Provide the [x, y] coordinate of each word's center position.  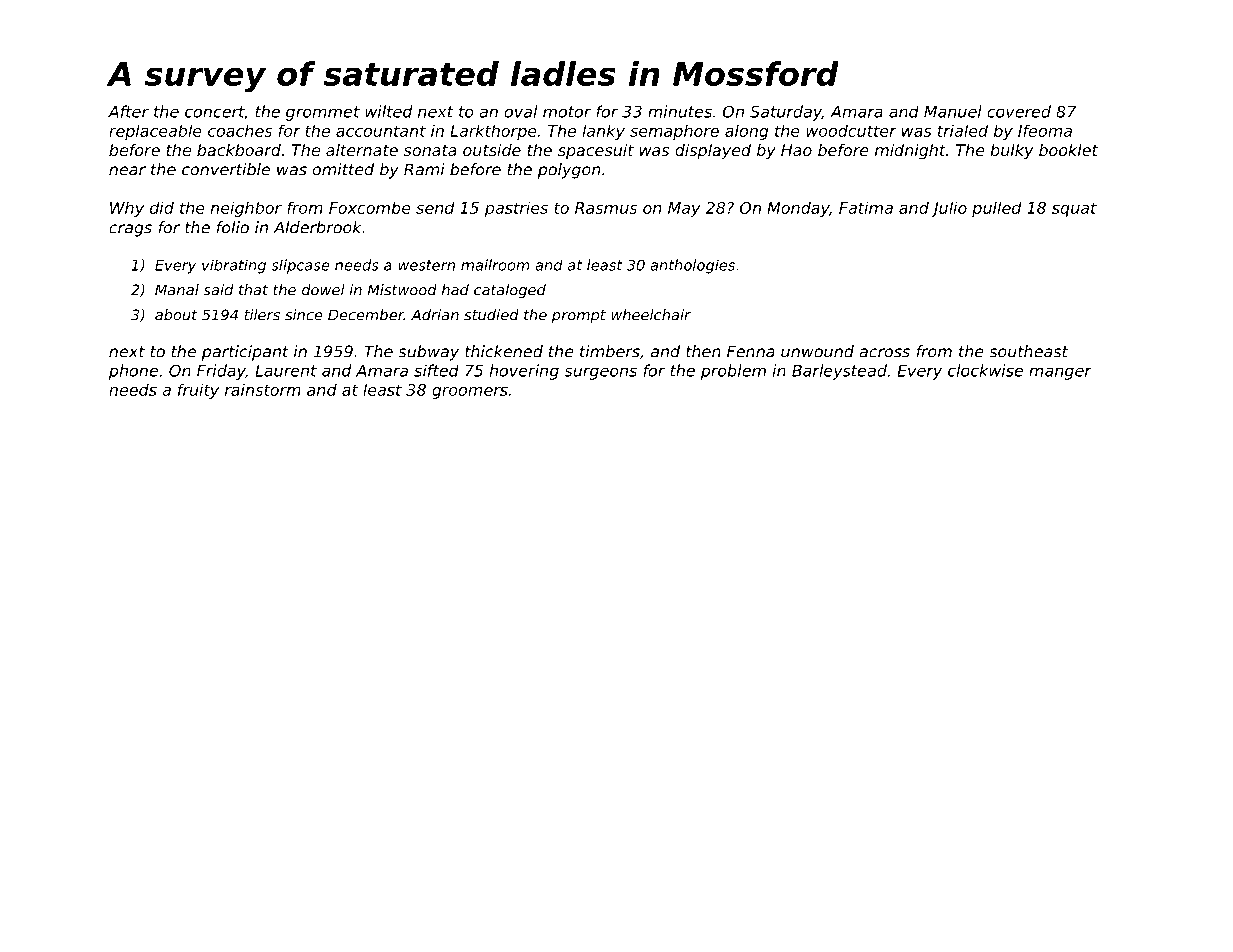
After [128, 111]
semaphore [674, 132]
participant [245, 353]
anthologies [692, 266]
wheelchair [651, 315]
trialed [963, 130]
